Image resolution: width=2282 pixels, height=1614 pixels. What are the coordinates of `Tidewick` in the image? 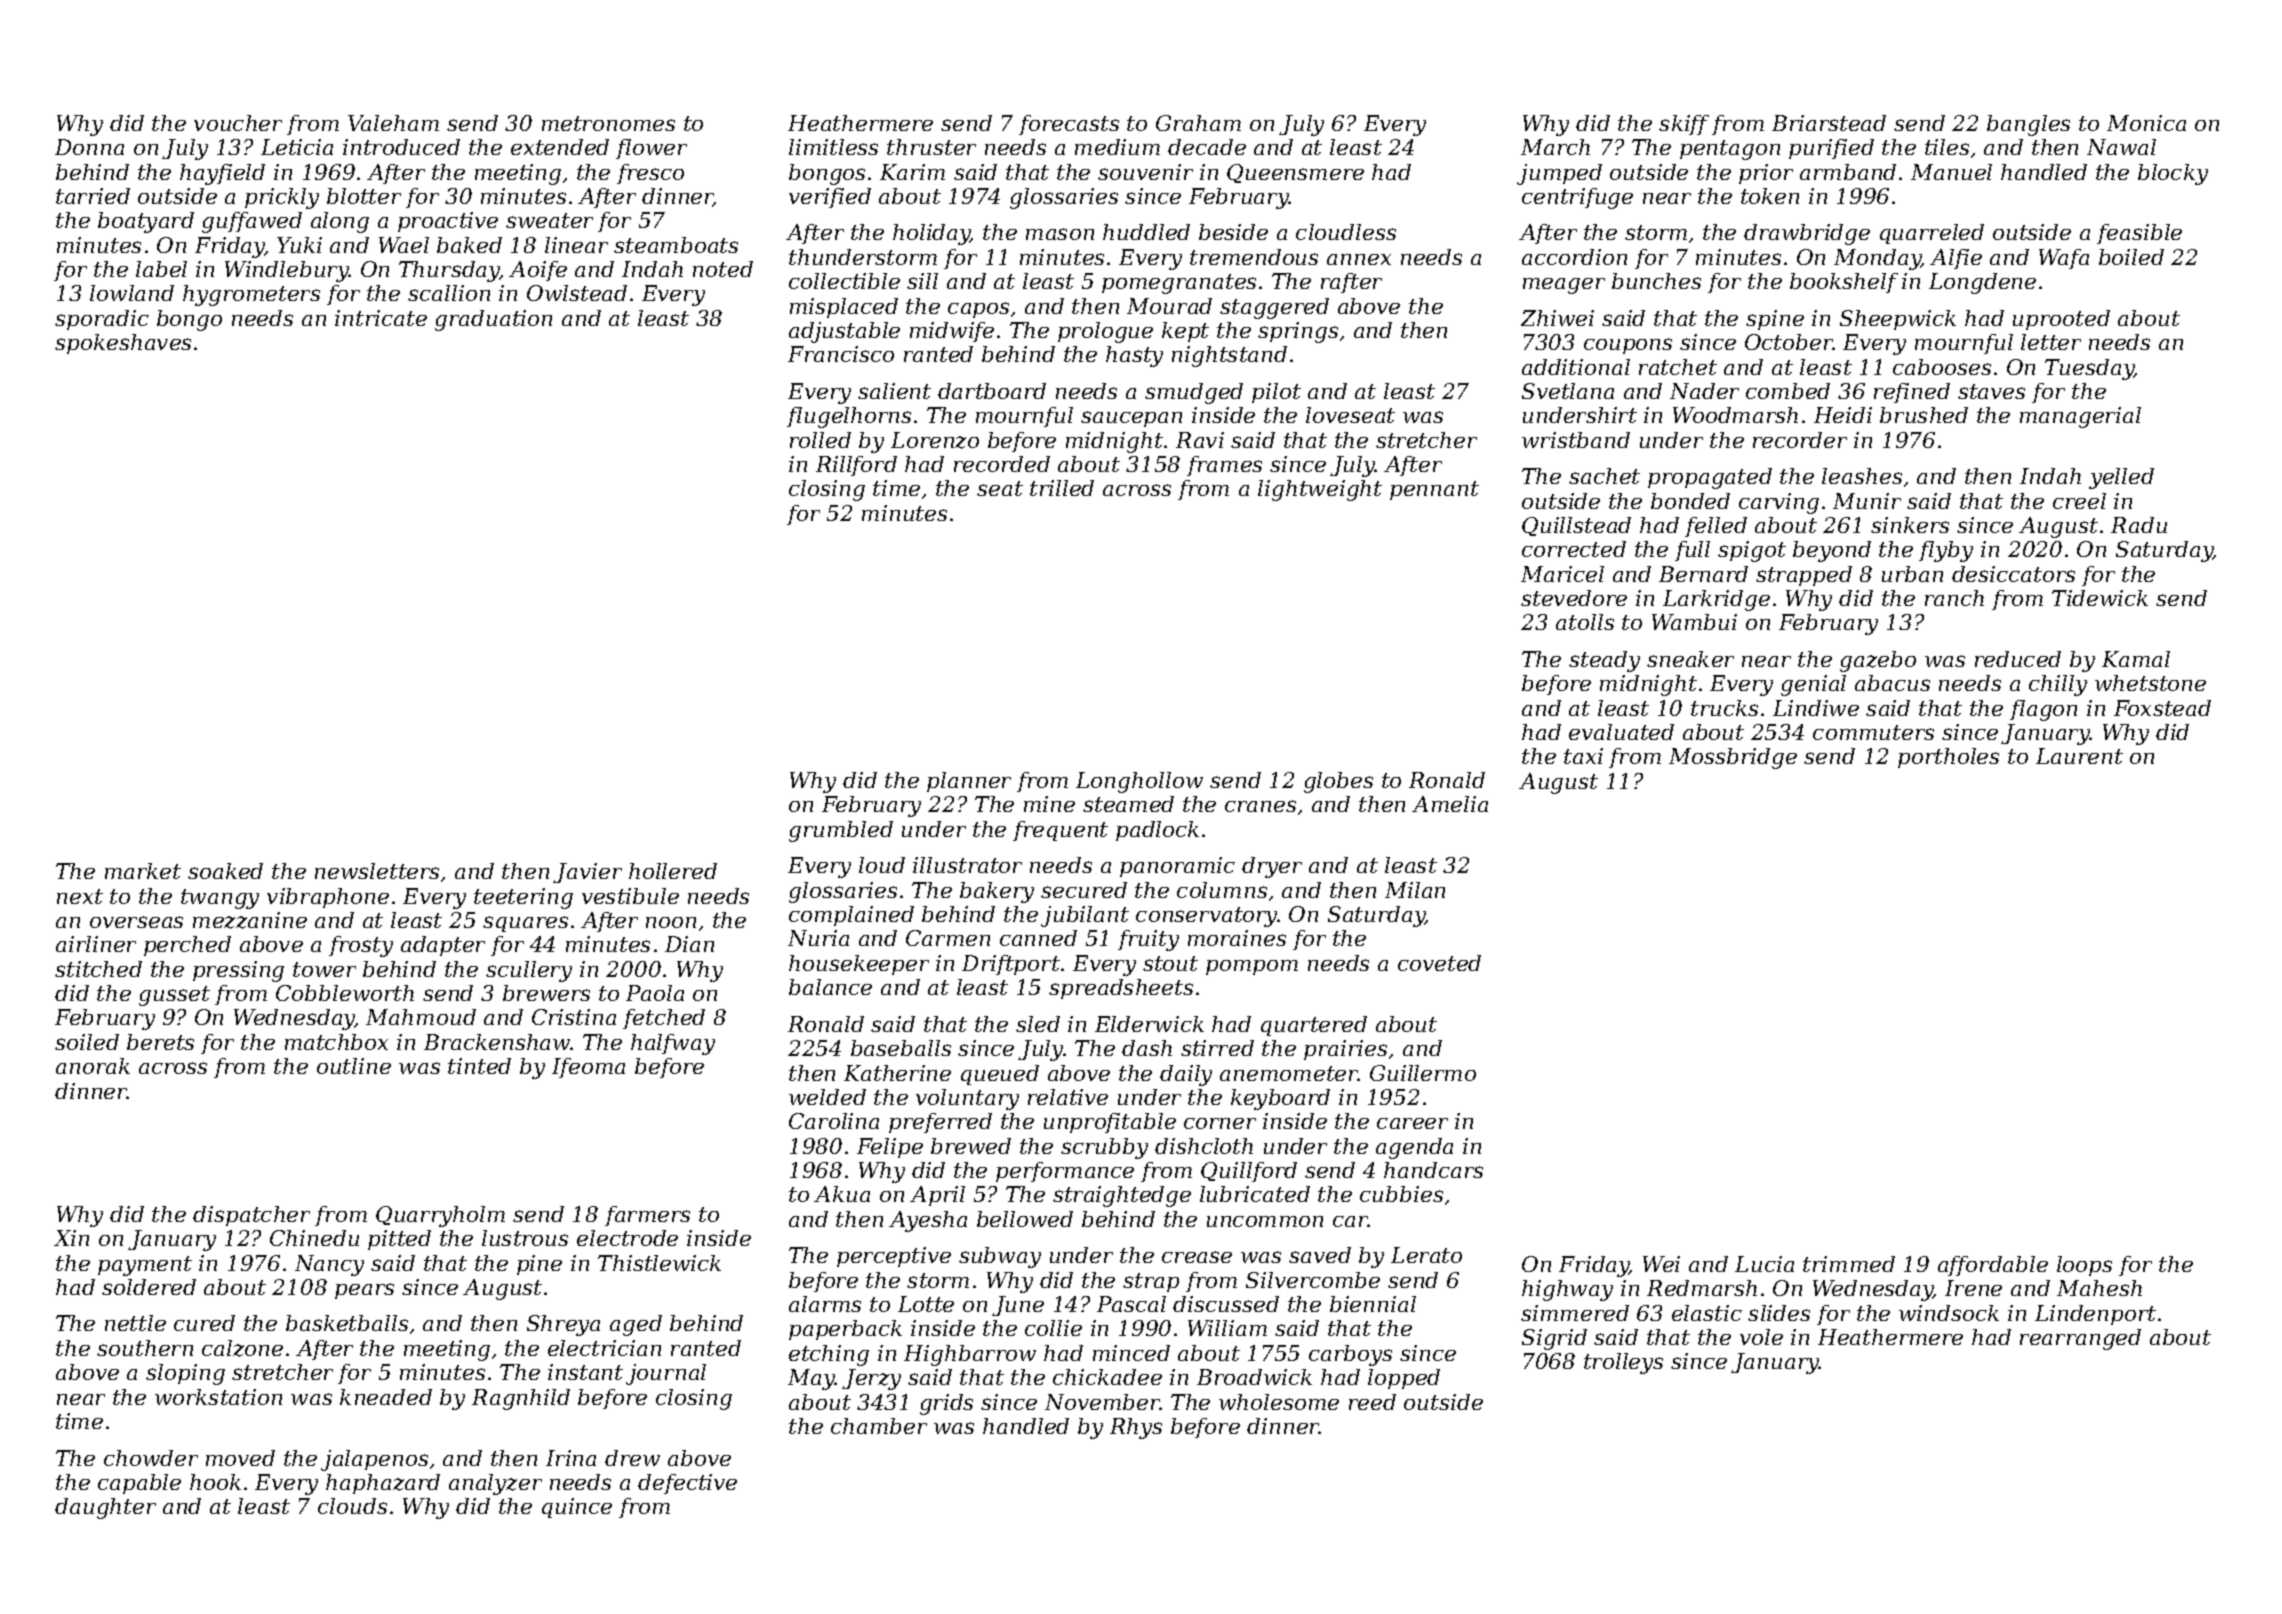 It's located at (2100, 598).
